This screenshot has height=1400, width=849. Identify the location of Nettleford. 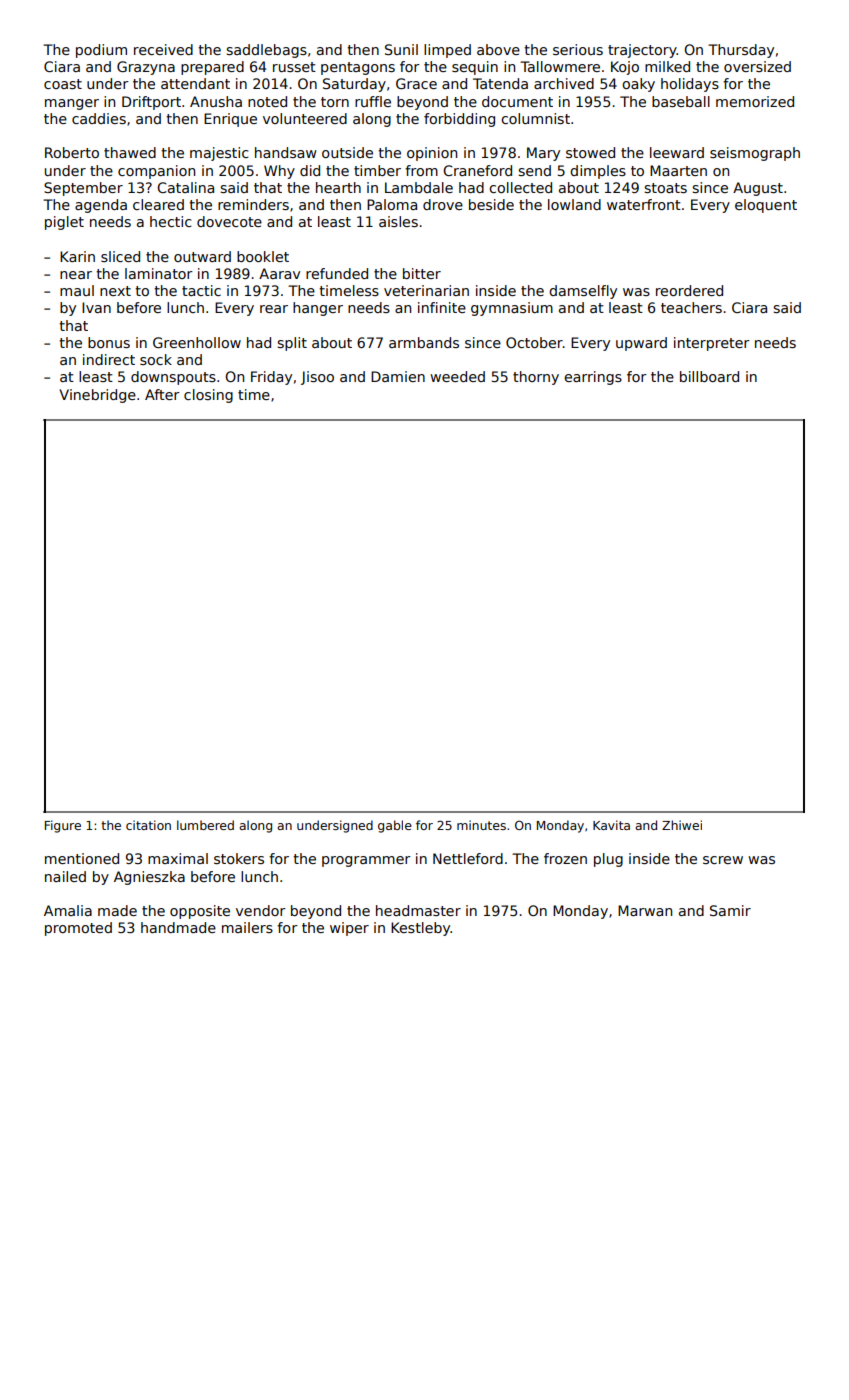
(468, 858).
